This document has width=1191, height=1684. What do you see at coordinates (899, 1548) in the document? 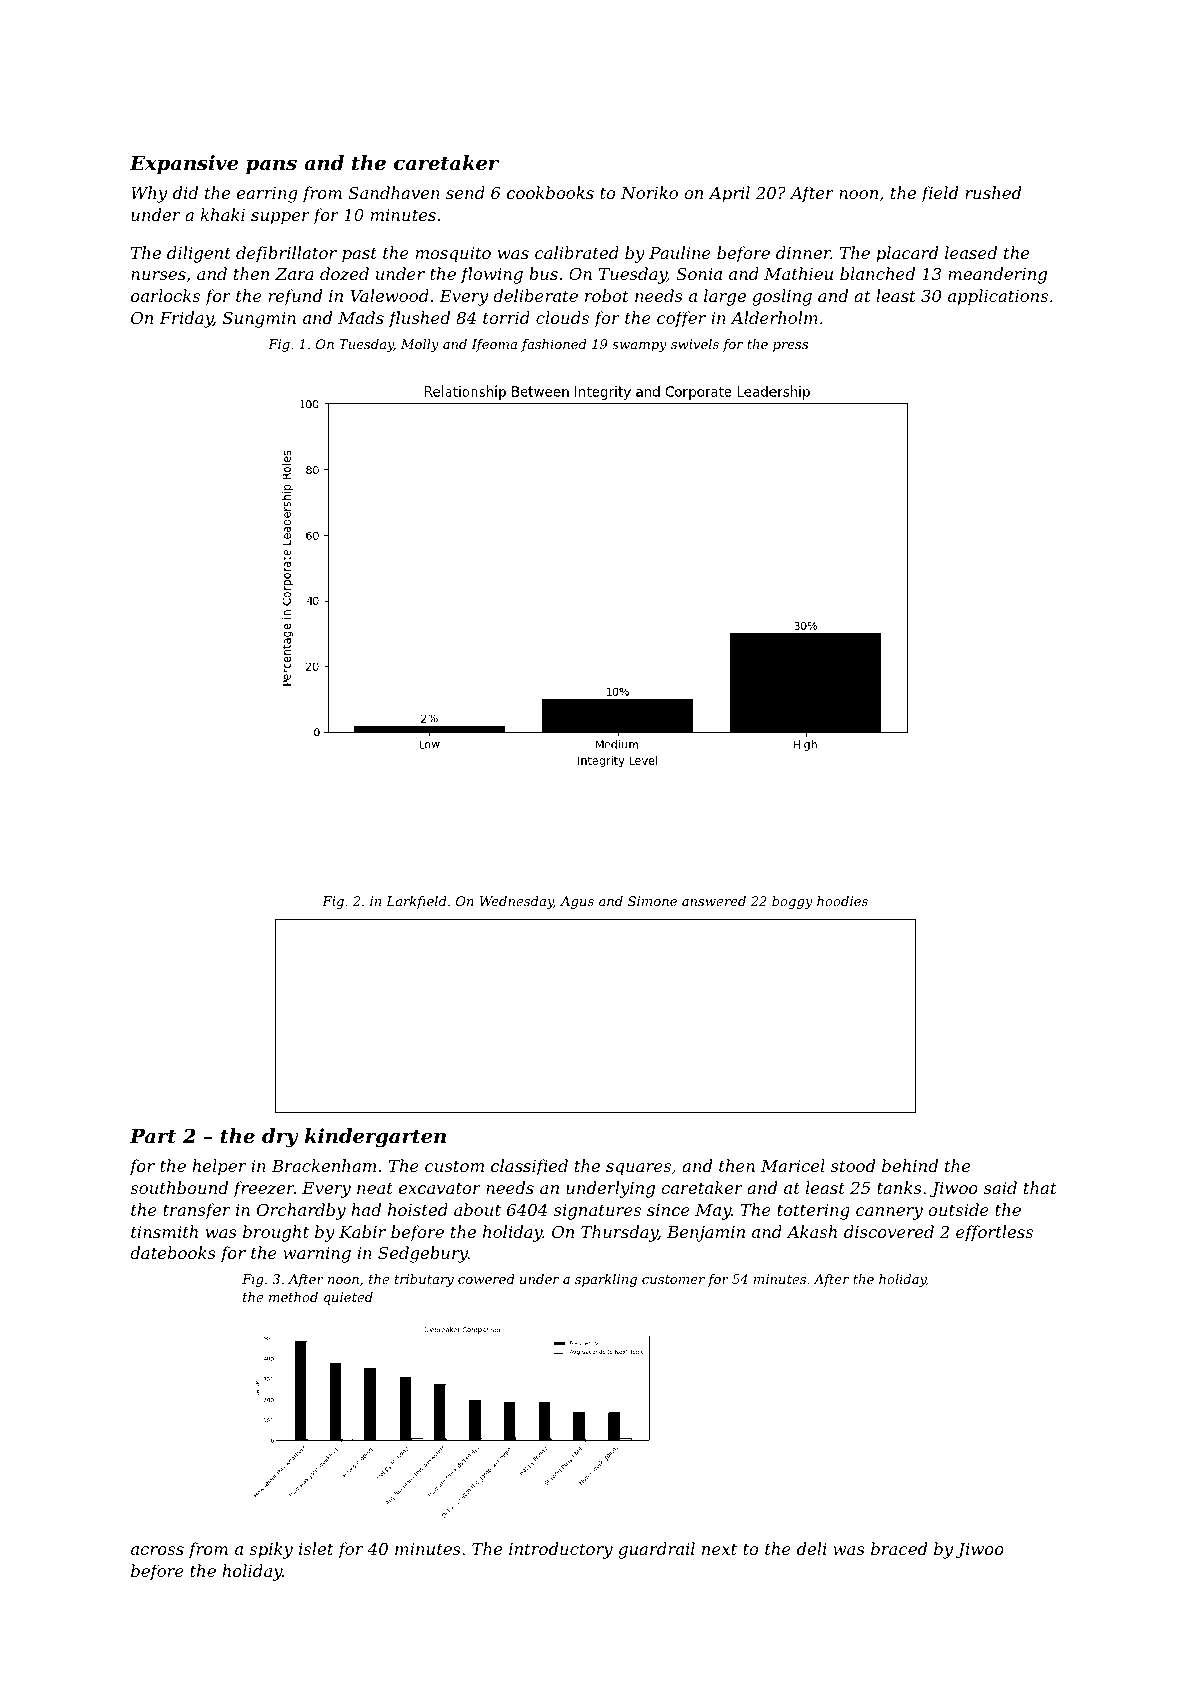
I see `braced` at bounding box center [899, 1548].
